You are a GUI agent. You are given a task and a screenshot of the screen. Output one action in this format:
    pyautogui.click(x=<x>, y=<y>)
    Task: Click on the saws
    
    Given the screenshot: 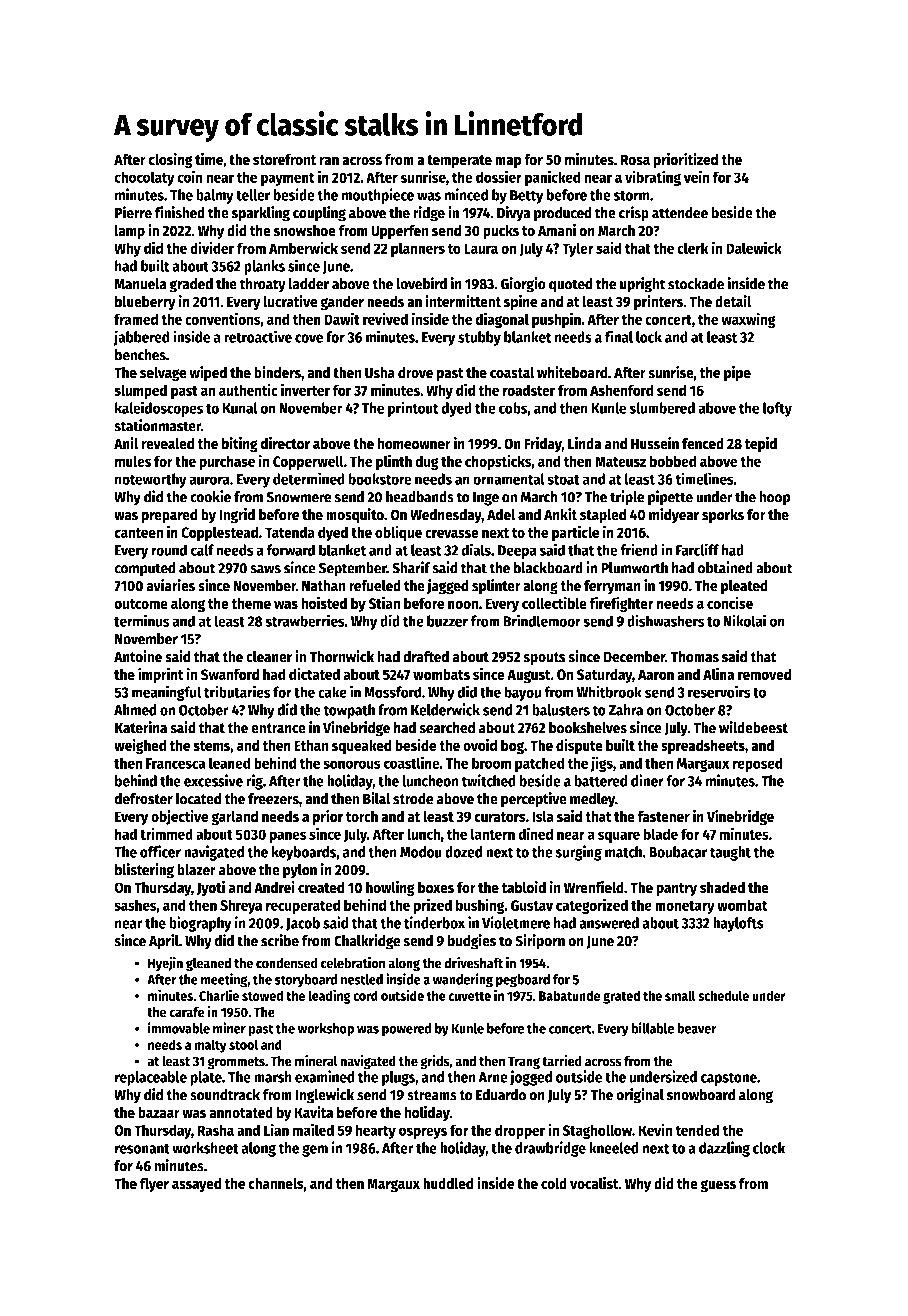 What is the action you would take?
    pyautogui.click(x=265, y=569)
